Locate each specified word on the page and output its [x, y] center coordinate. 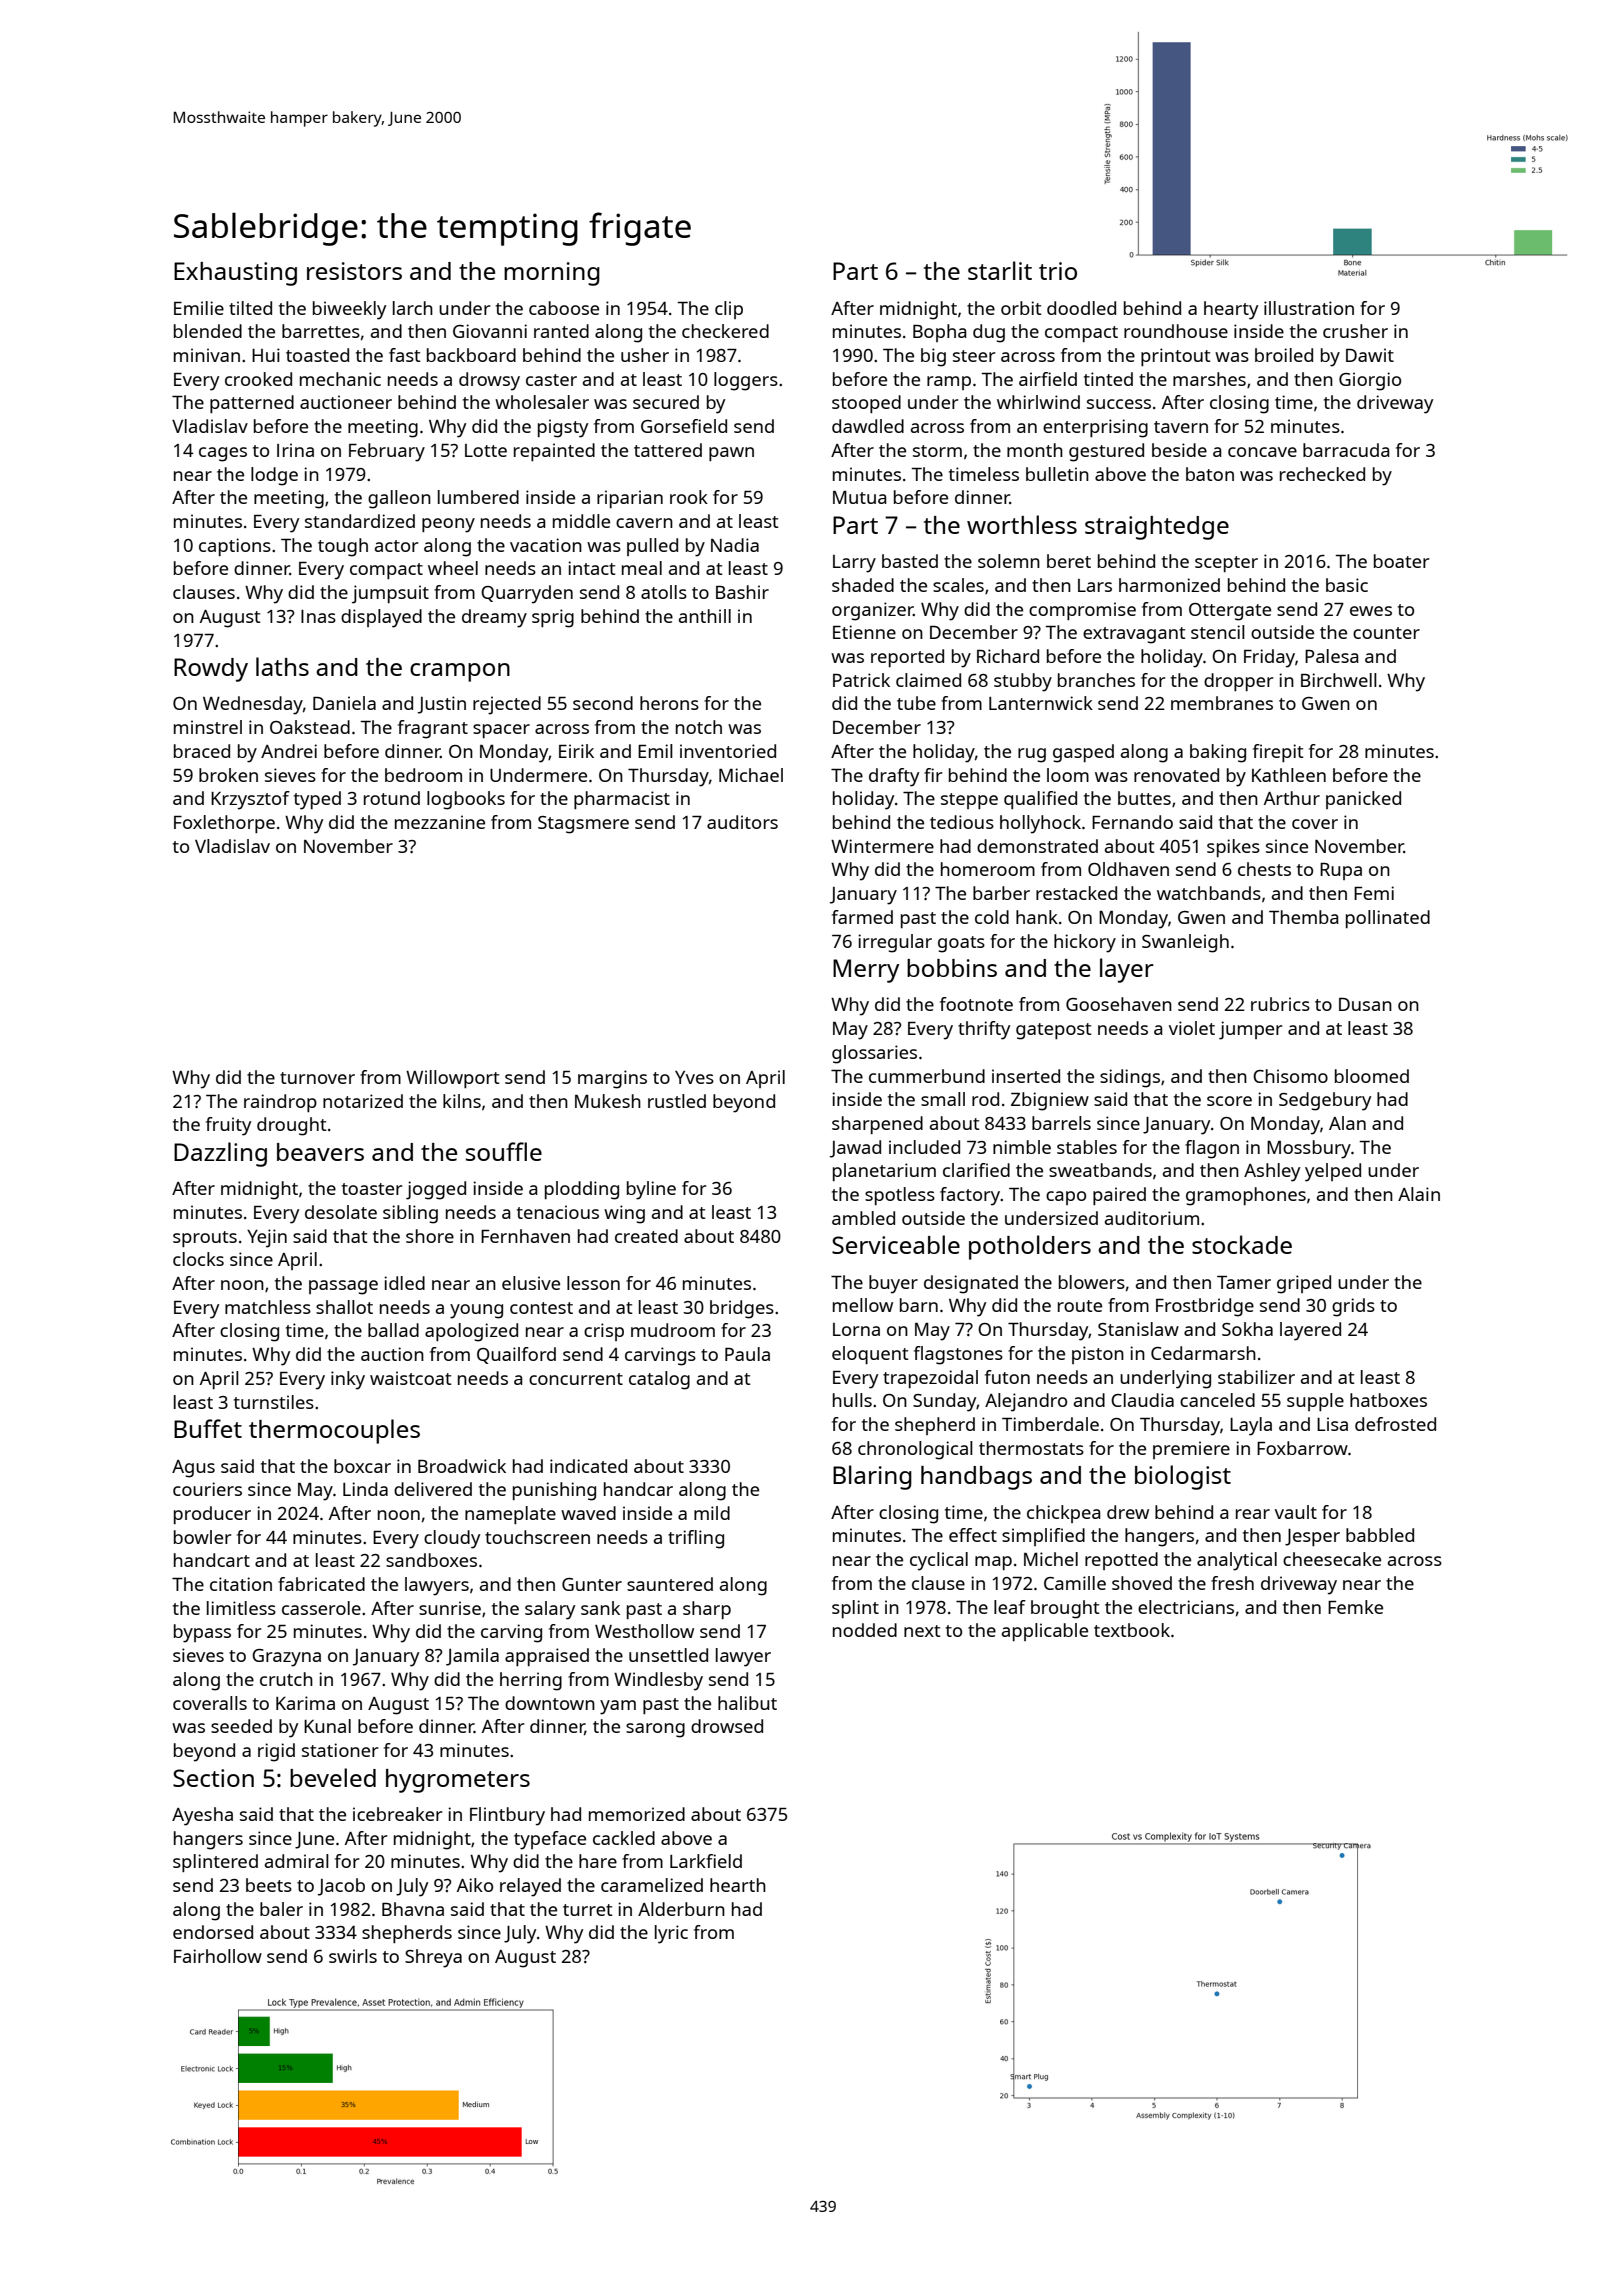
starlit [1000, 270]
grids [1353, 1307]
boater [1402, 561]
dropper [1239, 682]
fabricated [321, 1584]
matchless [268, 1307]
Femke [1355, 1607]
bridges [742, 1309]
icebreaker [398, 1814]
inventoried [728, 751]
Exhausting [235, 274]
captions [235, 547]
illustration [1309, 308]
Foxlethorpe [224, 824]
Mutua [859, 497]
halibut [747, 1703]
